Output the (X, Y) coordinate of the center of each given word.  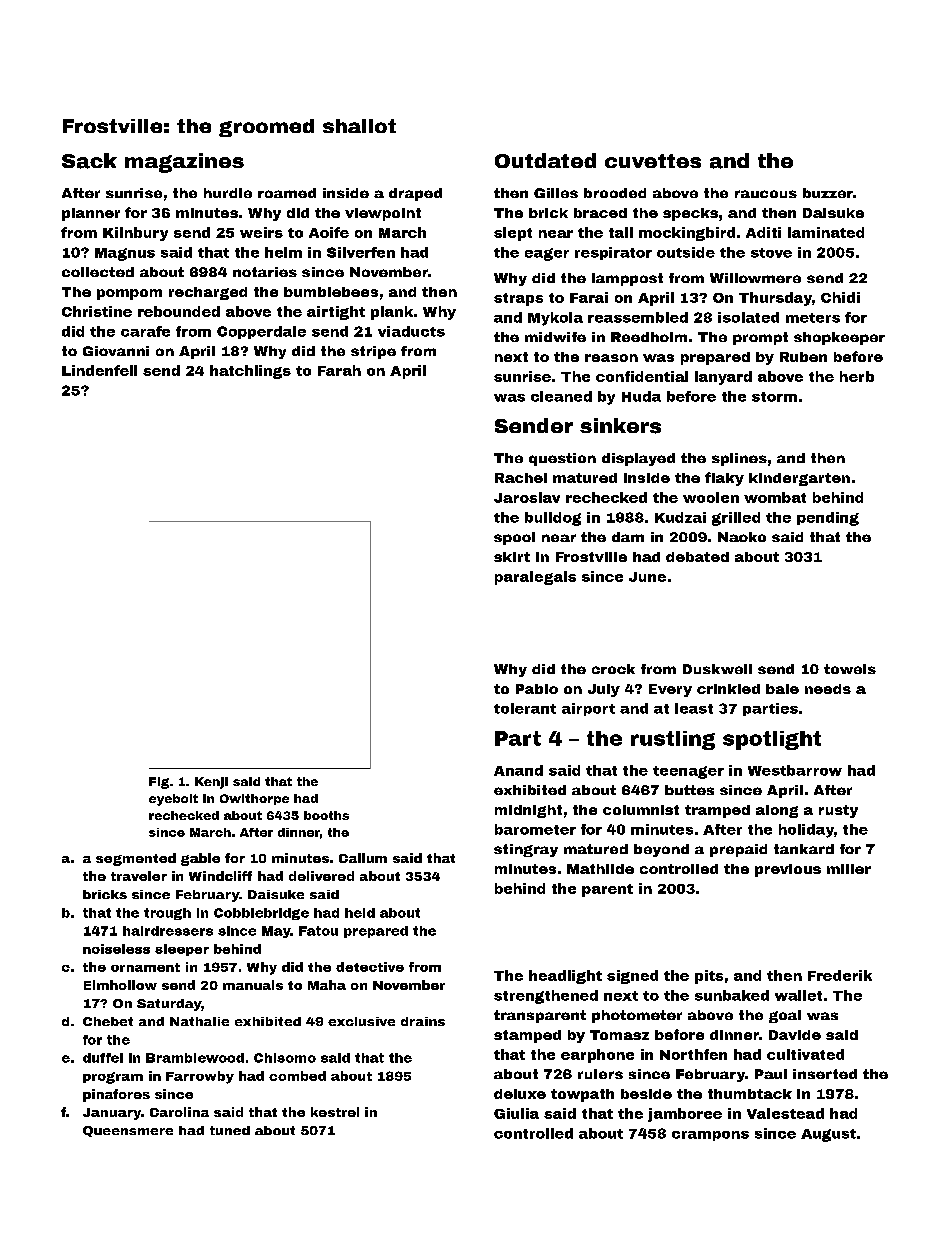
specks (690, 214)
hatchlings (250, 372)
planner (91, 214)
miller (849, 869)
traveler (139, 876)
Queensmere (128, 1131)
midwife (555, 337)
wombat (775, 497)
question (562, 459)
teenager (688, 772)
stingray (526, 850)
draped (415, 194)
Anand (518, 770)
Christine (97, 311)
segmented (136, 859)
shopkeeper (839, 338)
